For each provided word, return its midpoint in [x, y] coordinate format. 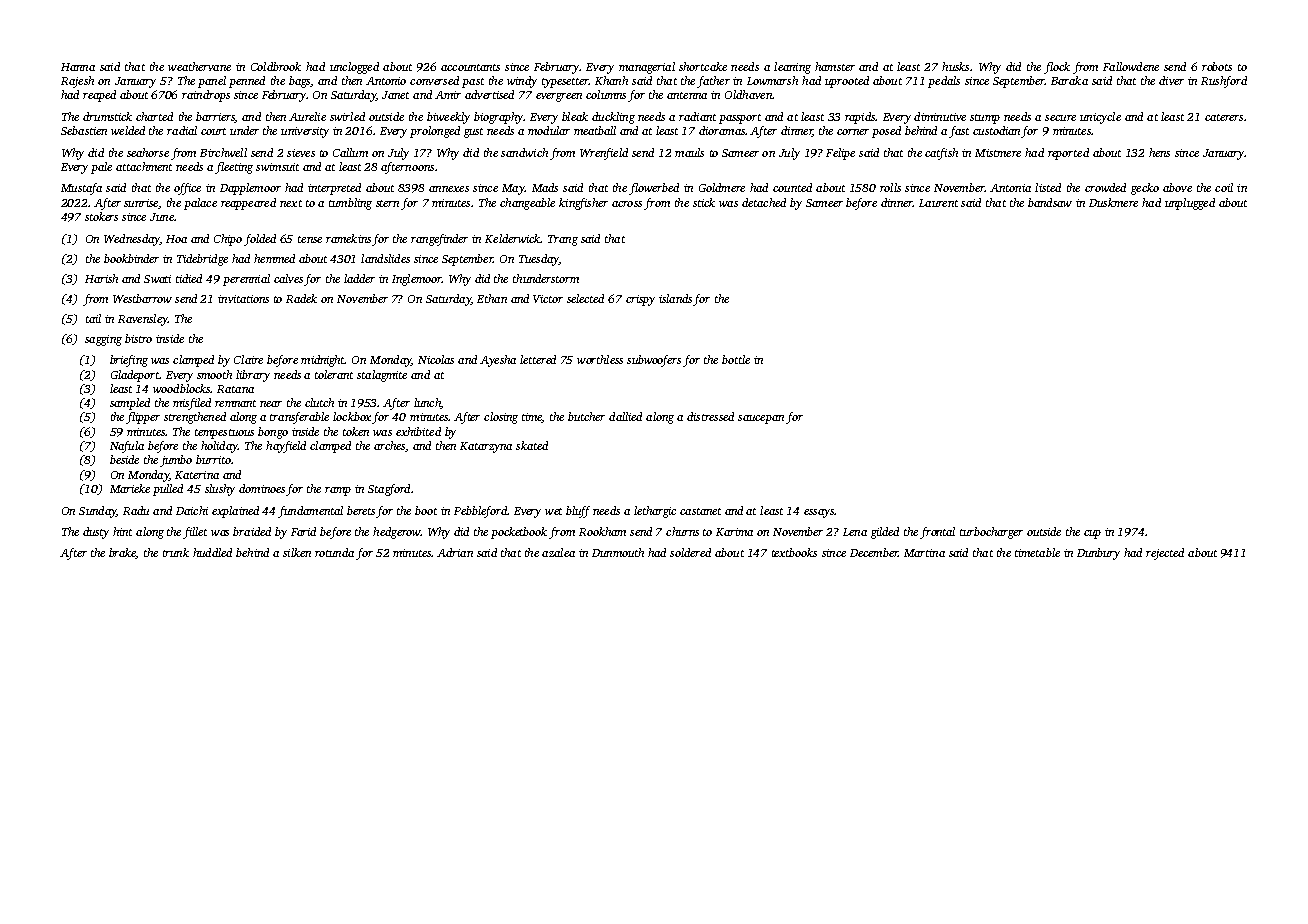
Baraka [1069, 80]
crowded [1105, 187]
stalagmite [382, 376]
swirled [347, 116]
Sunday [97, 512]
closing [501, 418]
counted [792, 187]
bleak [575, 116]
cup [1092, 534]
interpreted [334, 189]
